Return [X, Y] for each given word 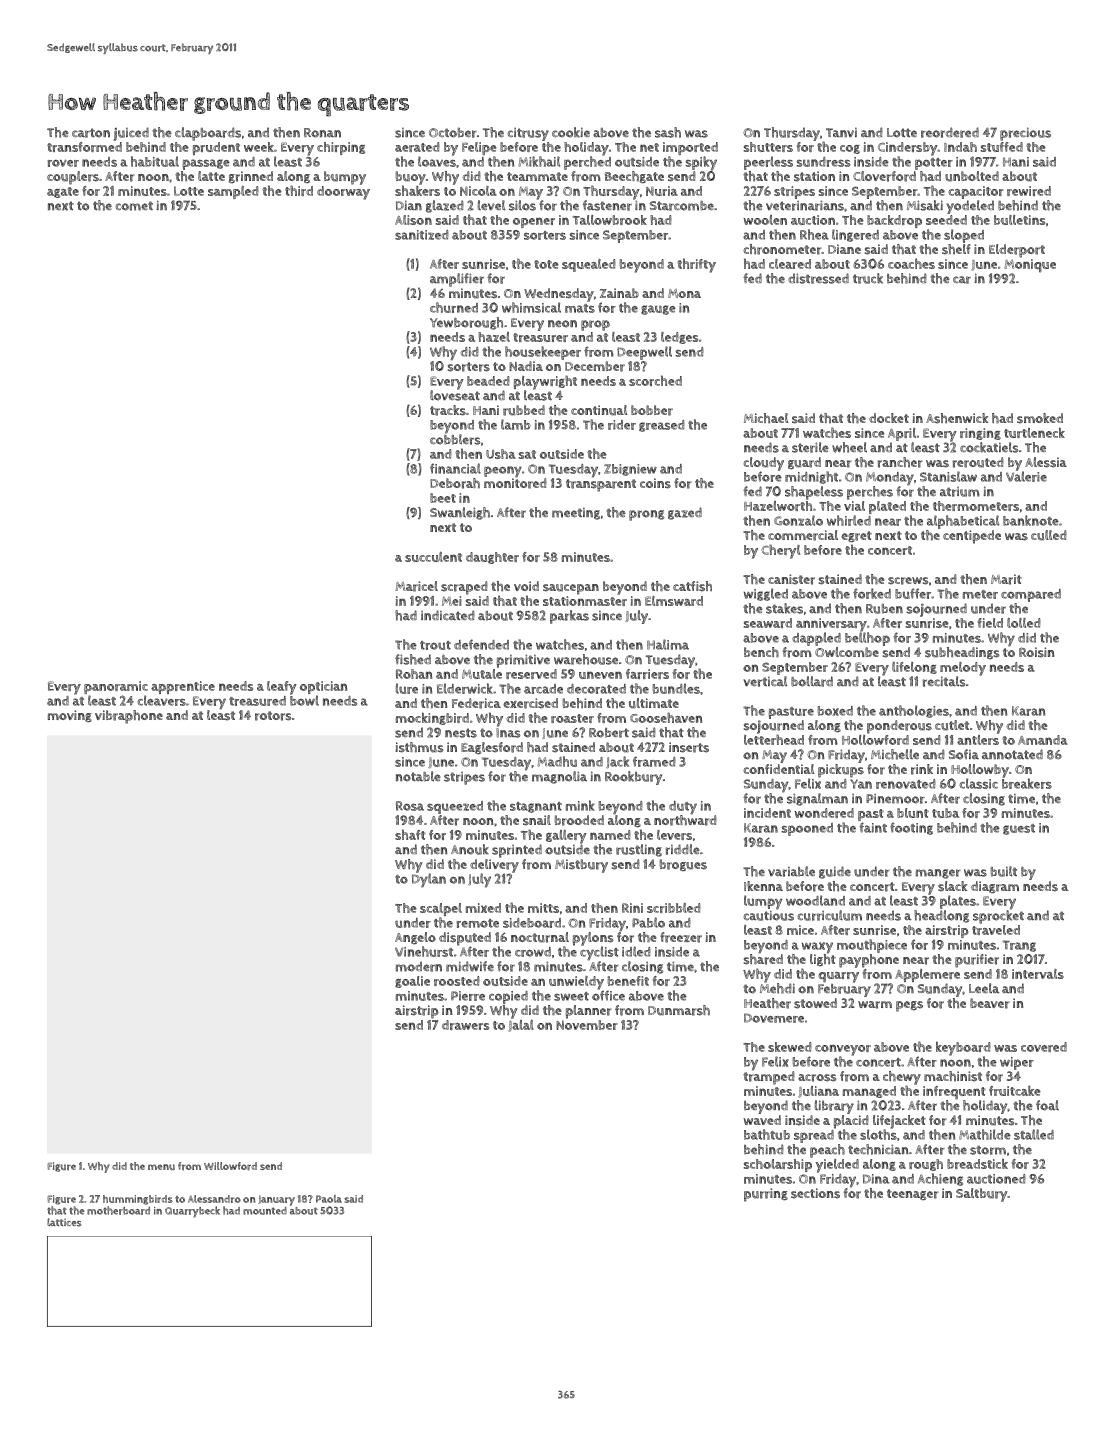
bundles [676, 688]
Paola [329, 1199]
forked [872, 593]
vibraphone [129, 717]
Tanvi [841, 133]
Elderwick [465, 688]
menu [161, 1167]
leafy [282, 688]
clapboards [208, 134]
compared [1031, 595]
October [453, 133]
